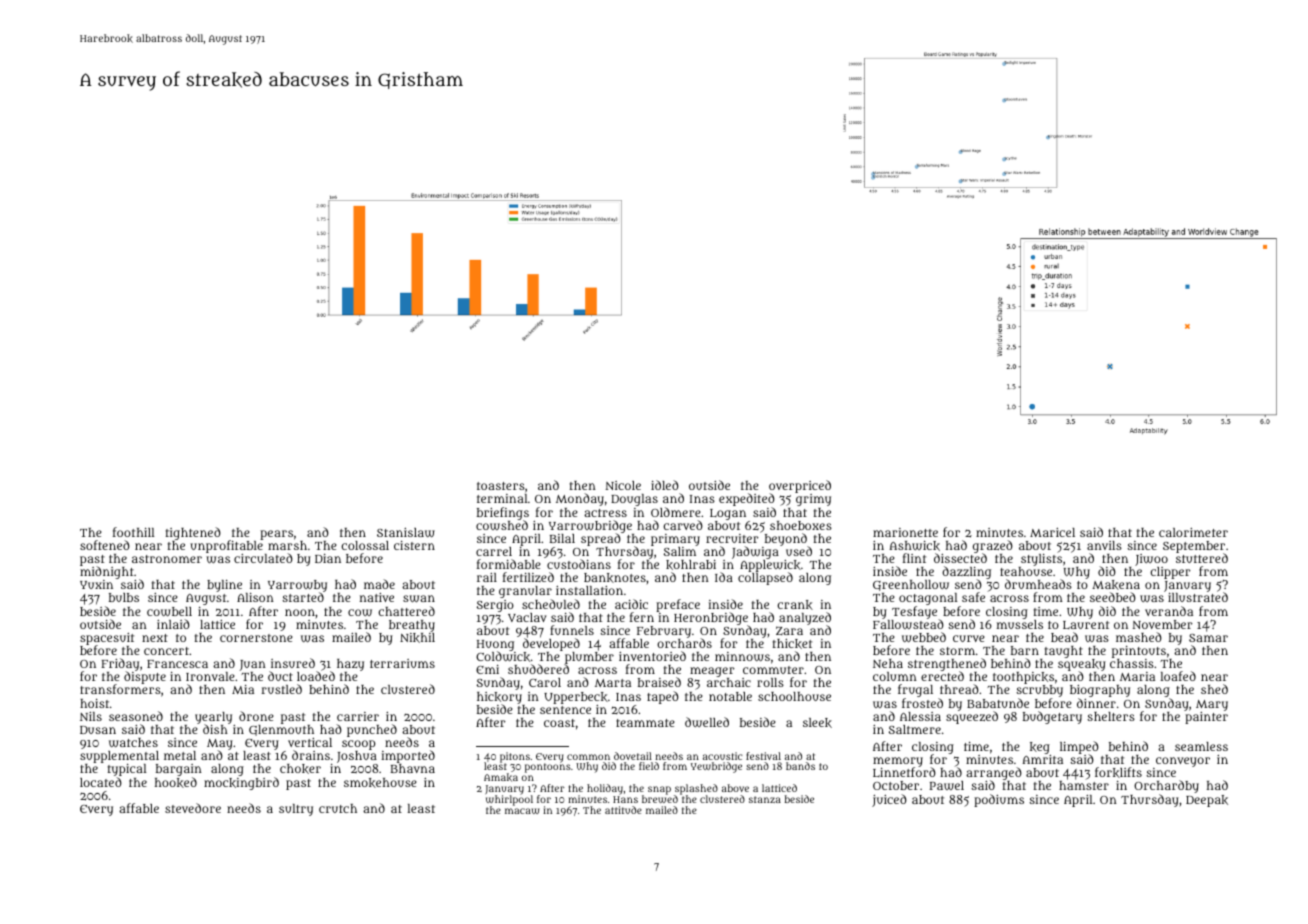 Image resolution: width=1308 pixels, height=924 pixels. Describe the element at coordinates (605, 789) in the document. I see `holiday` at that location.
